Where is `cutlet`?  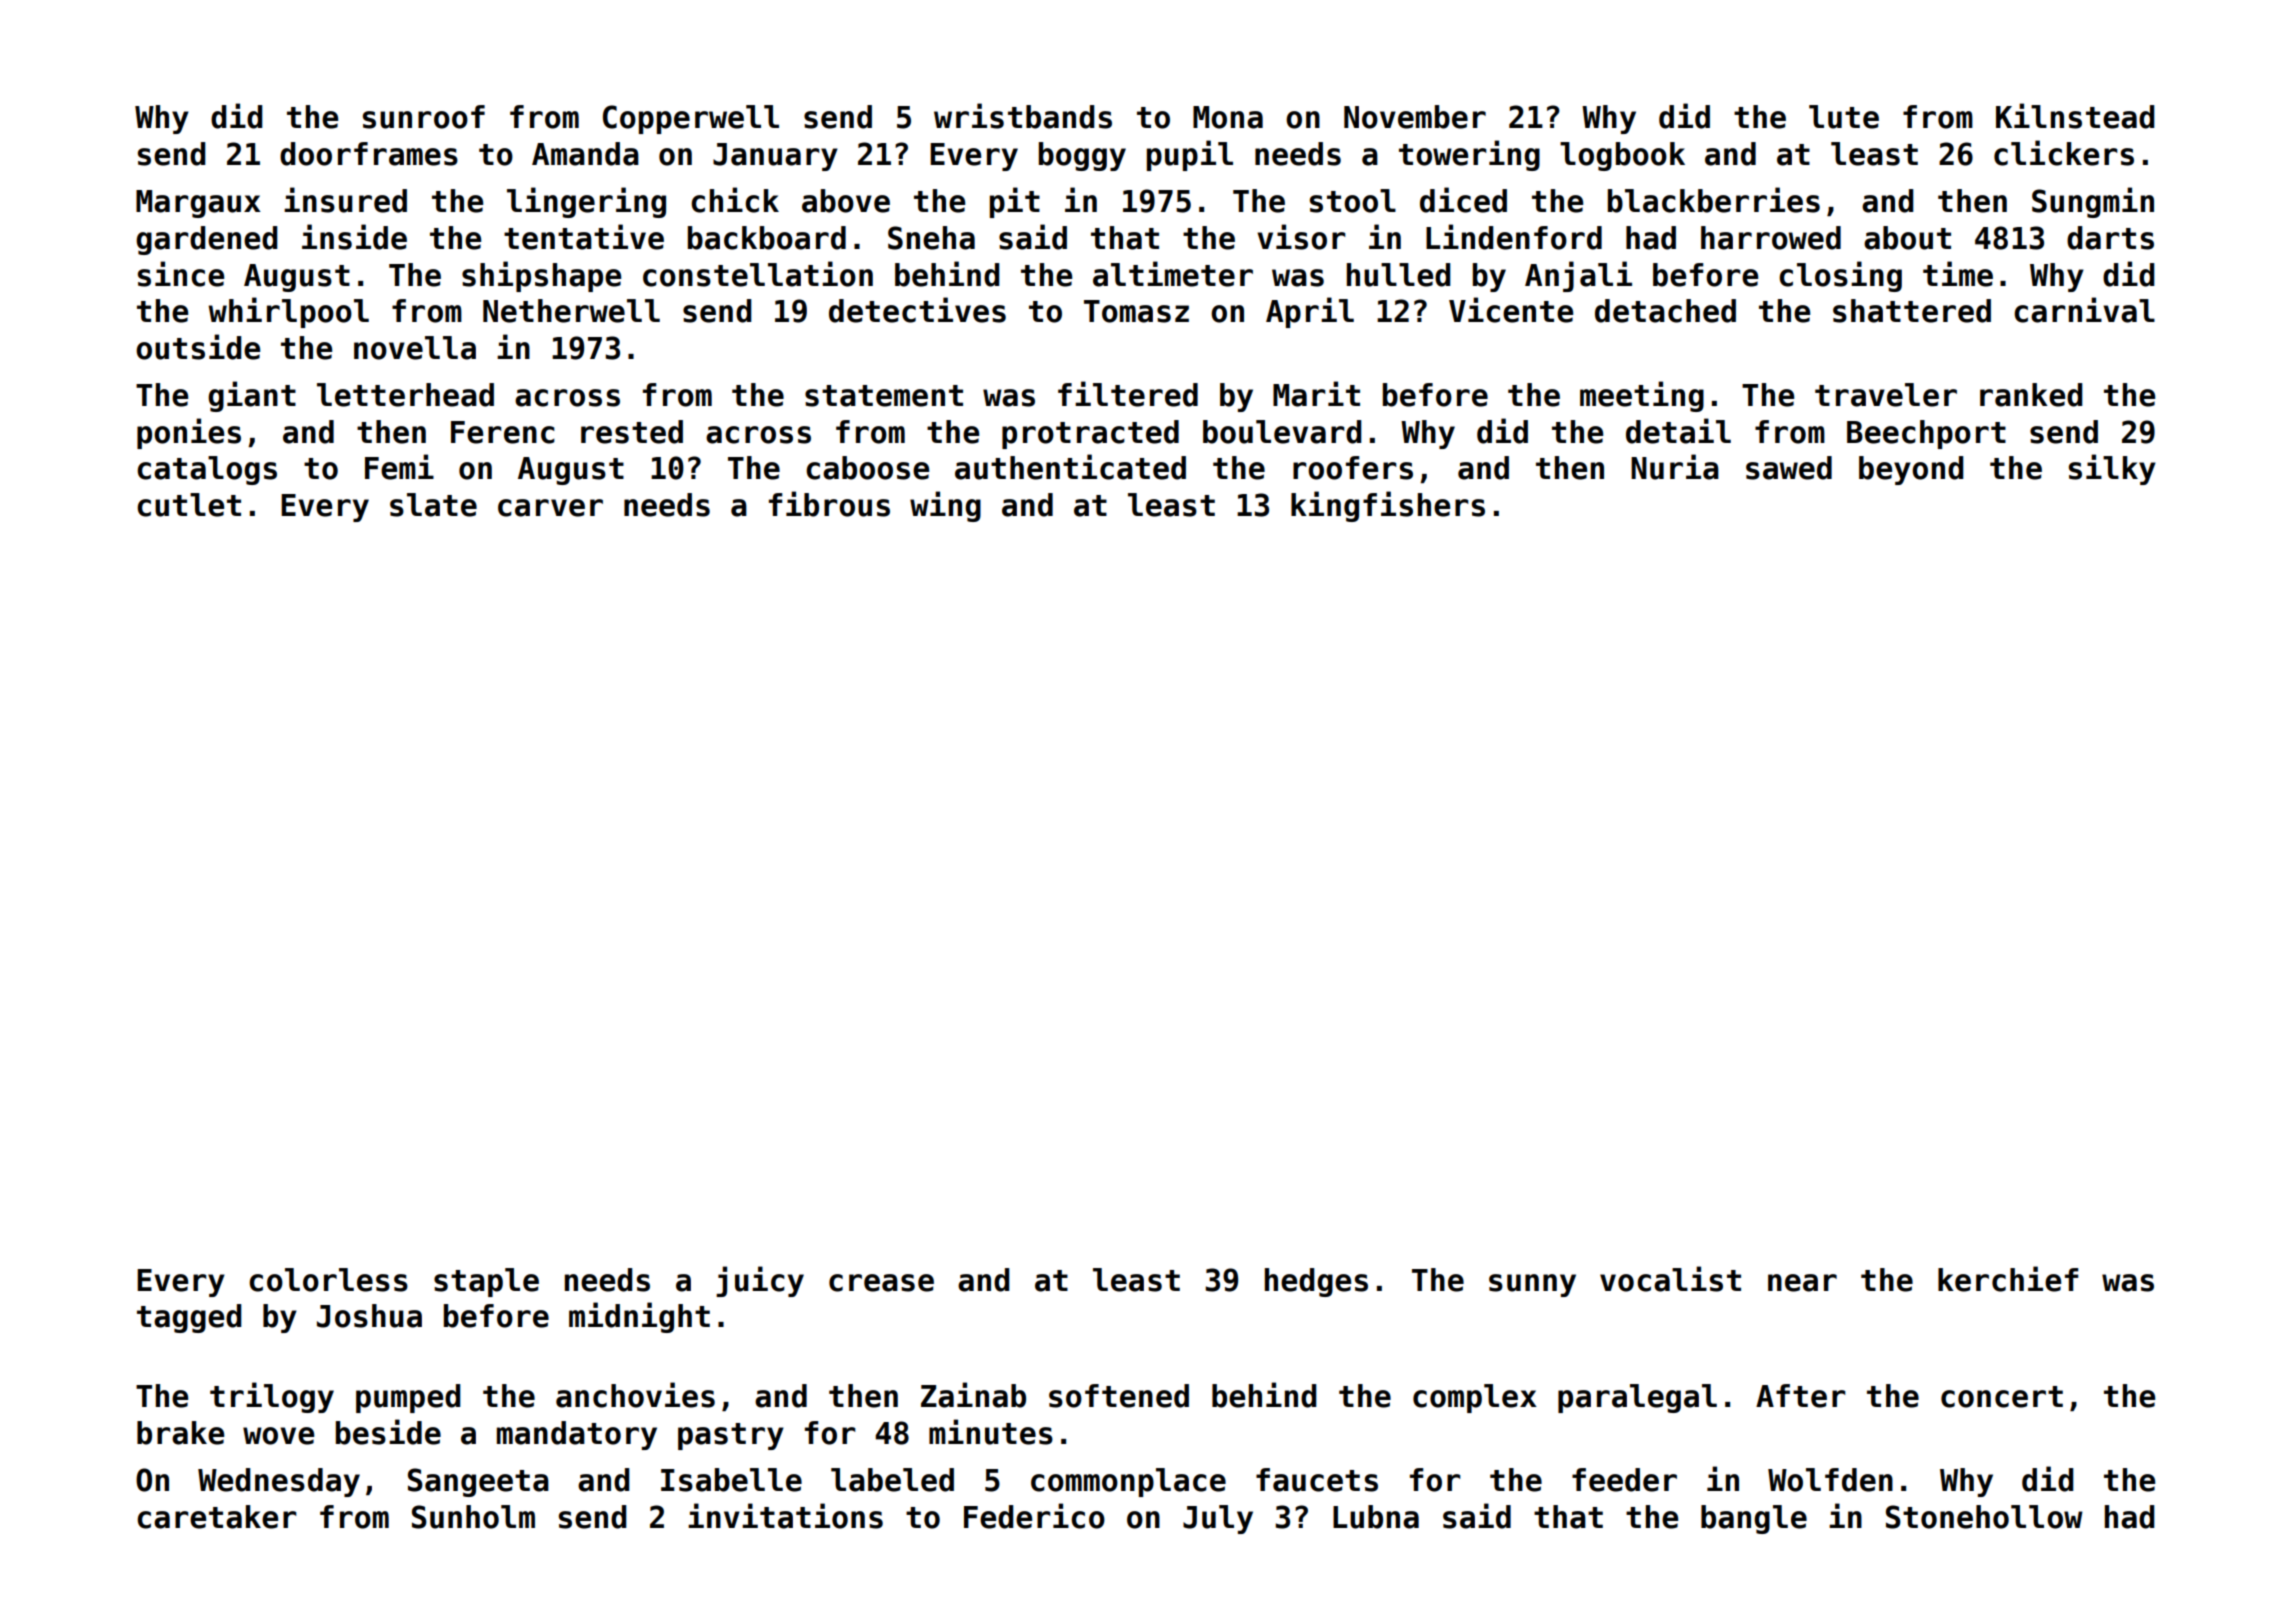
cutlet is located at coordinates (189, 505).
